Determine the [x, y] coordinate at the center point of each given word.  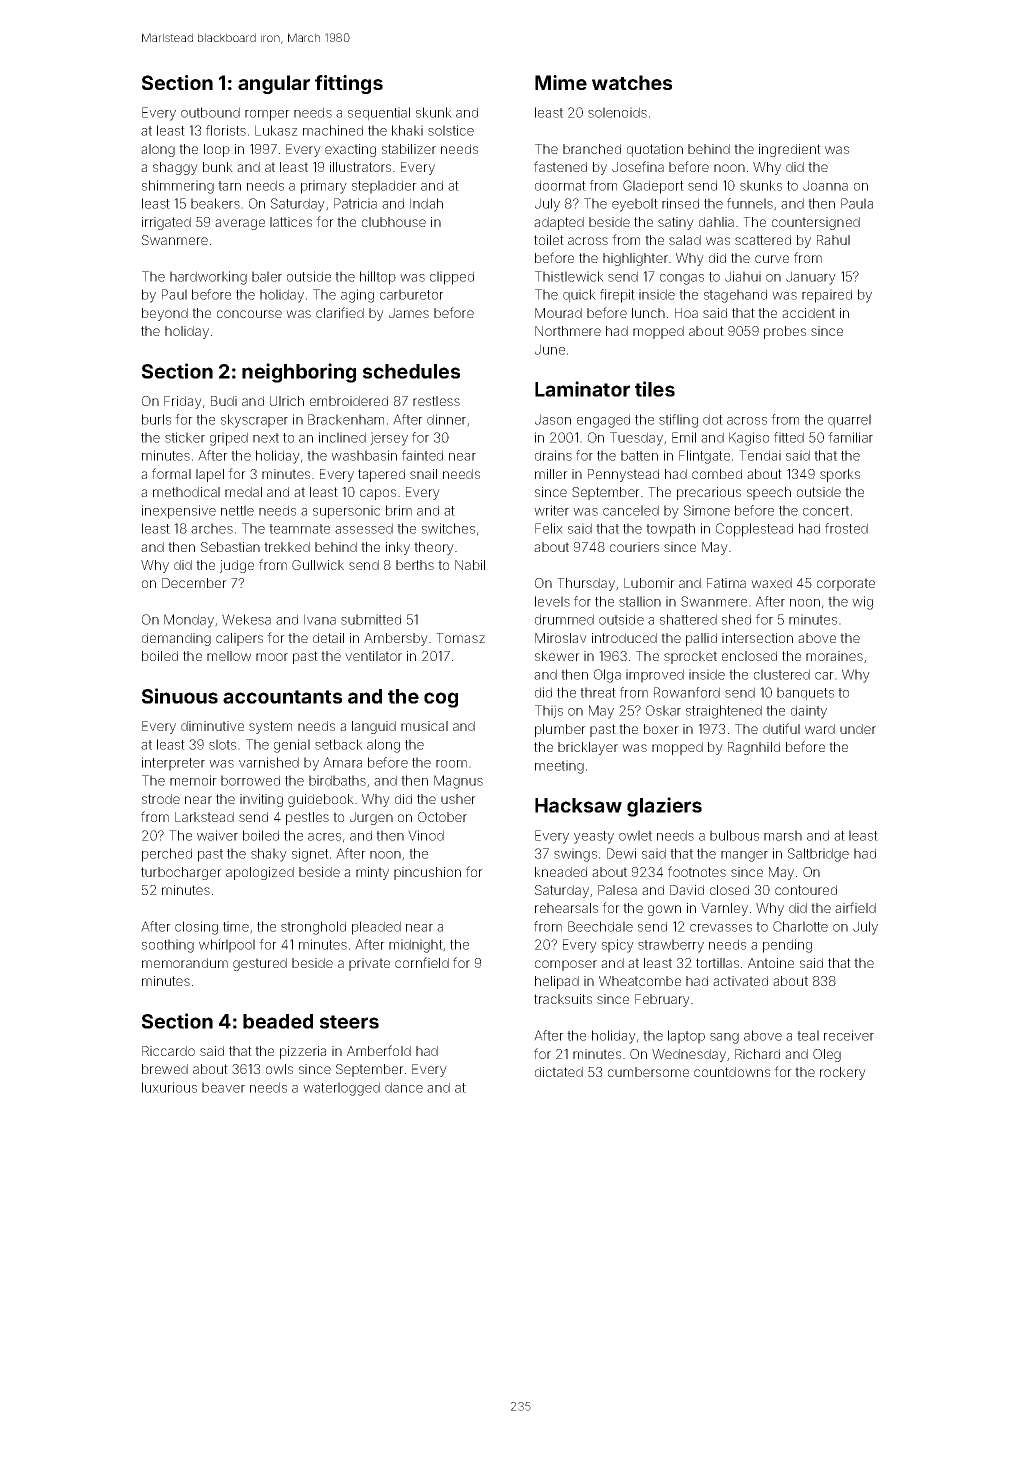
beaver [223, 1087]
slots [222, 744]
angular [274, 84]
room [451, 764]
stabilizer [409, 149]
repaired [827, 296]
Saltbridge [818, 855]
